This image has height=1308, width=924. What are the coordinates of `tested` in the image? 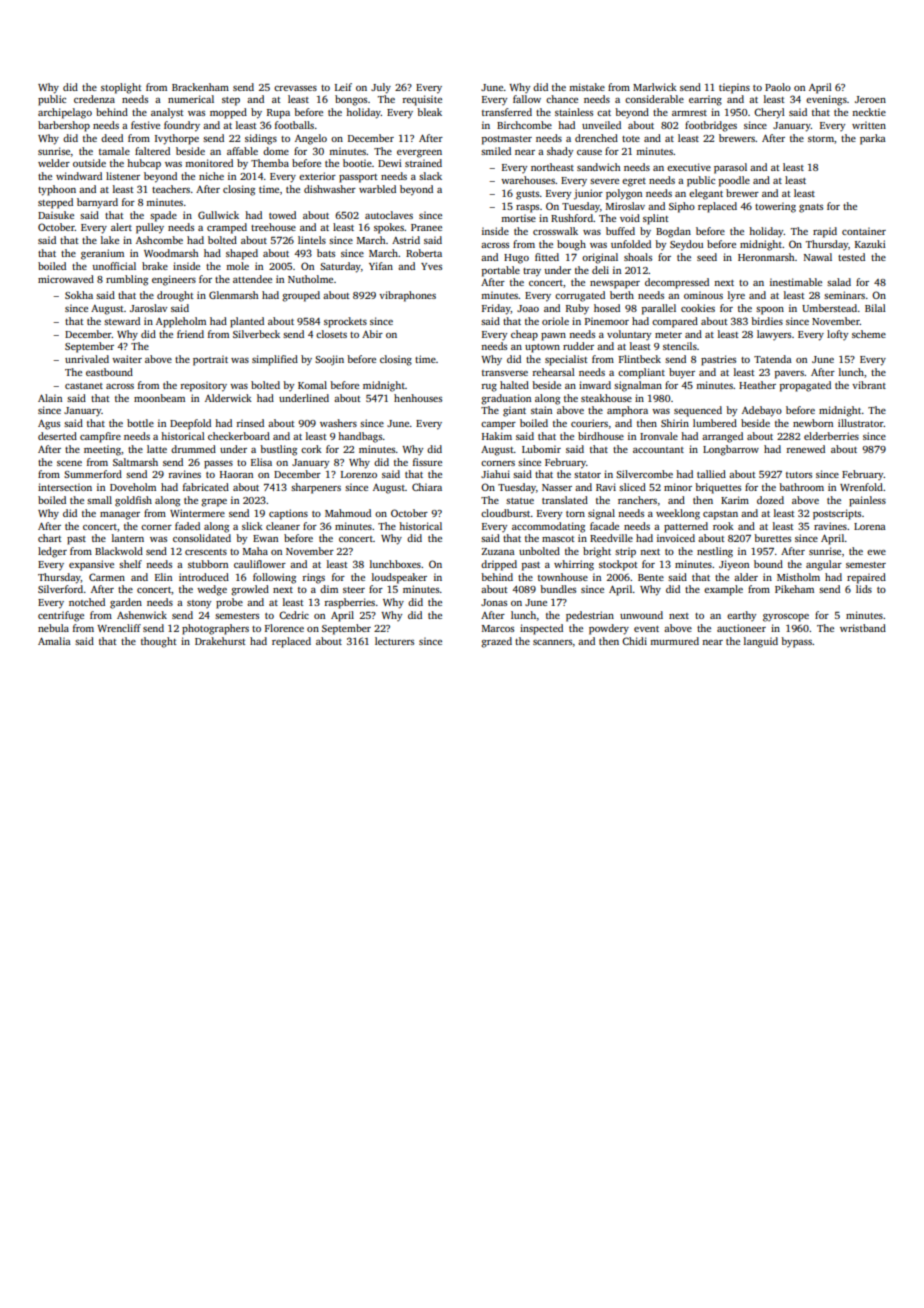 It's located at (851, 257).
